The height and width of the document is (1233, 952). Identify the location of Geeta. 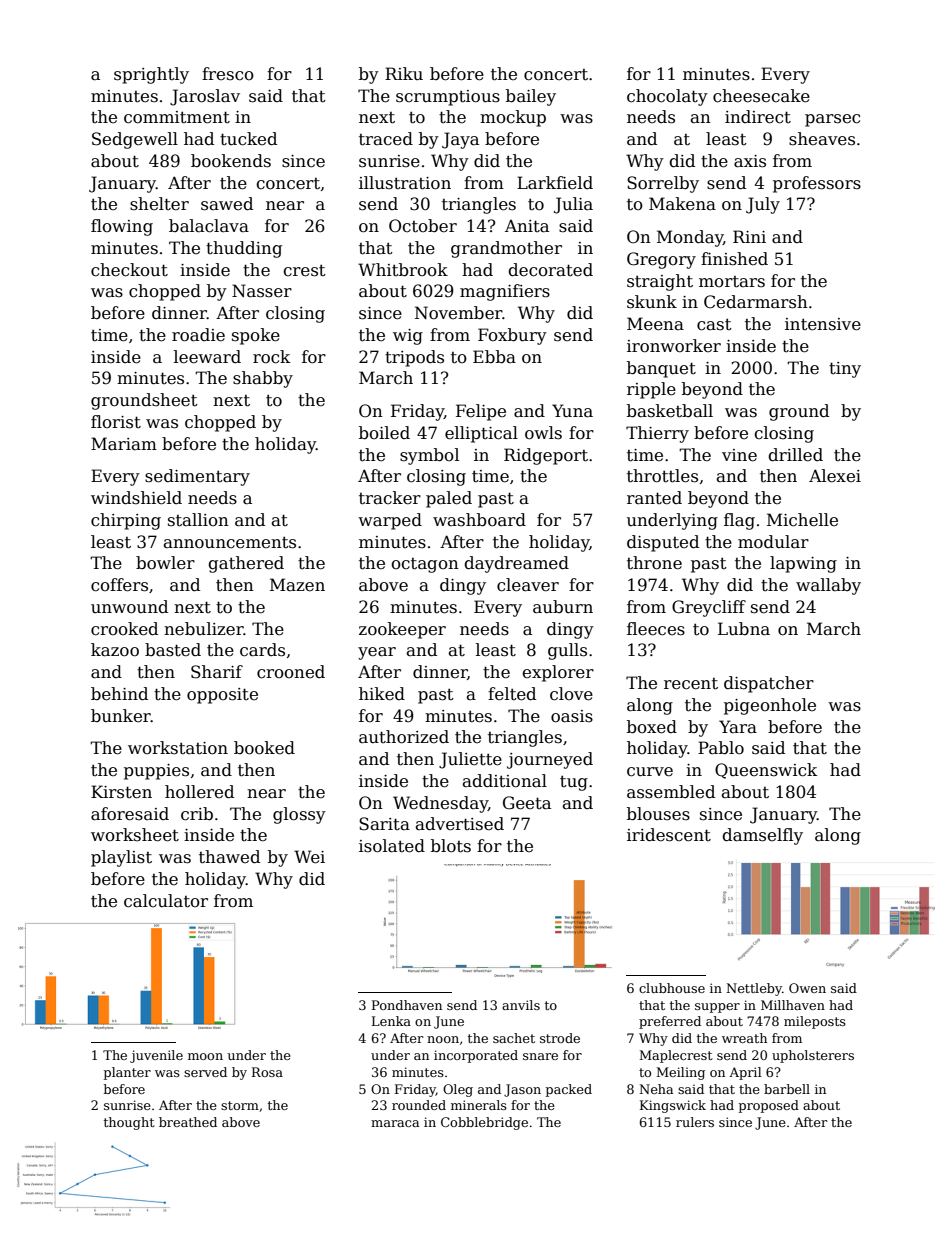
(527, 803).
